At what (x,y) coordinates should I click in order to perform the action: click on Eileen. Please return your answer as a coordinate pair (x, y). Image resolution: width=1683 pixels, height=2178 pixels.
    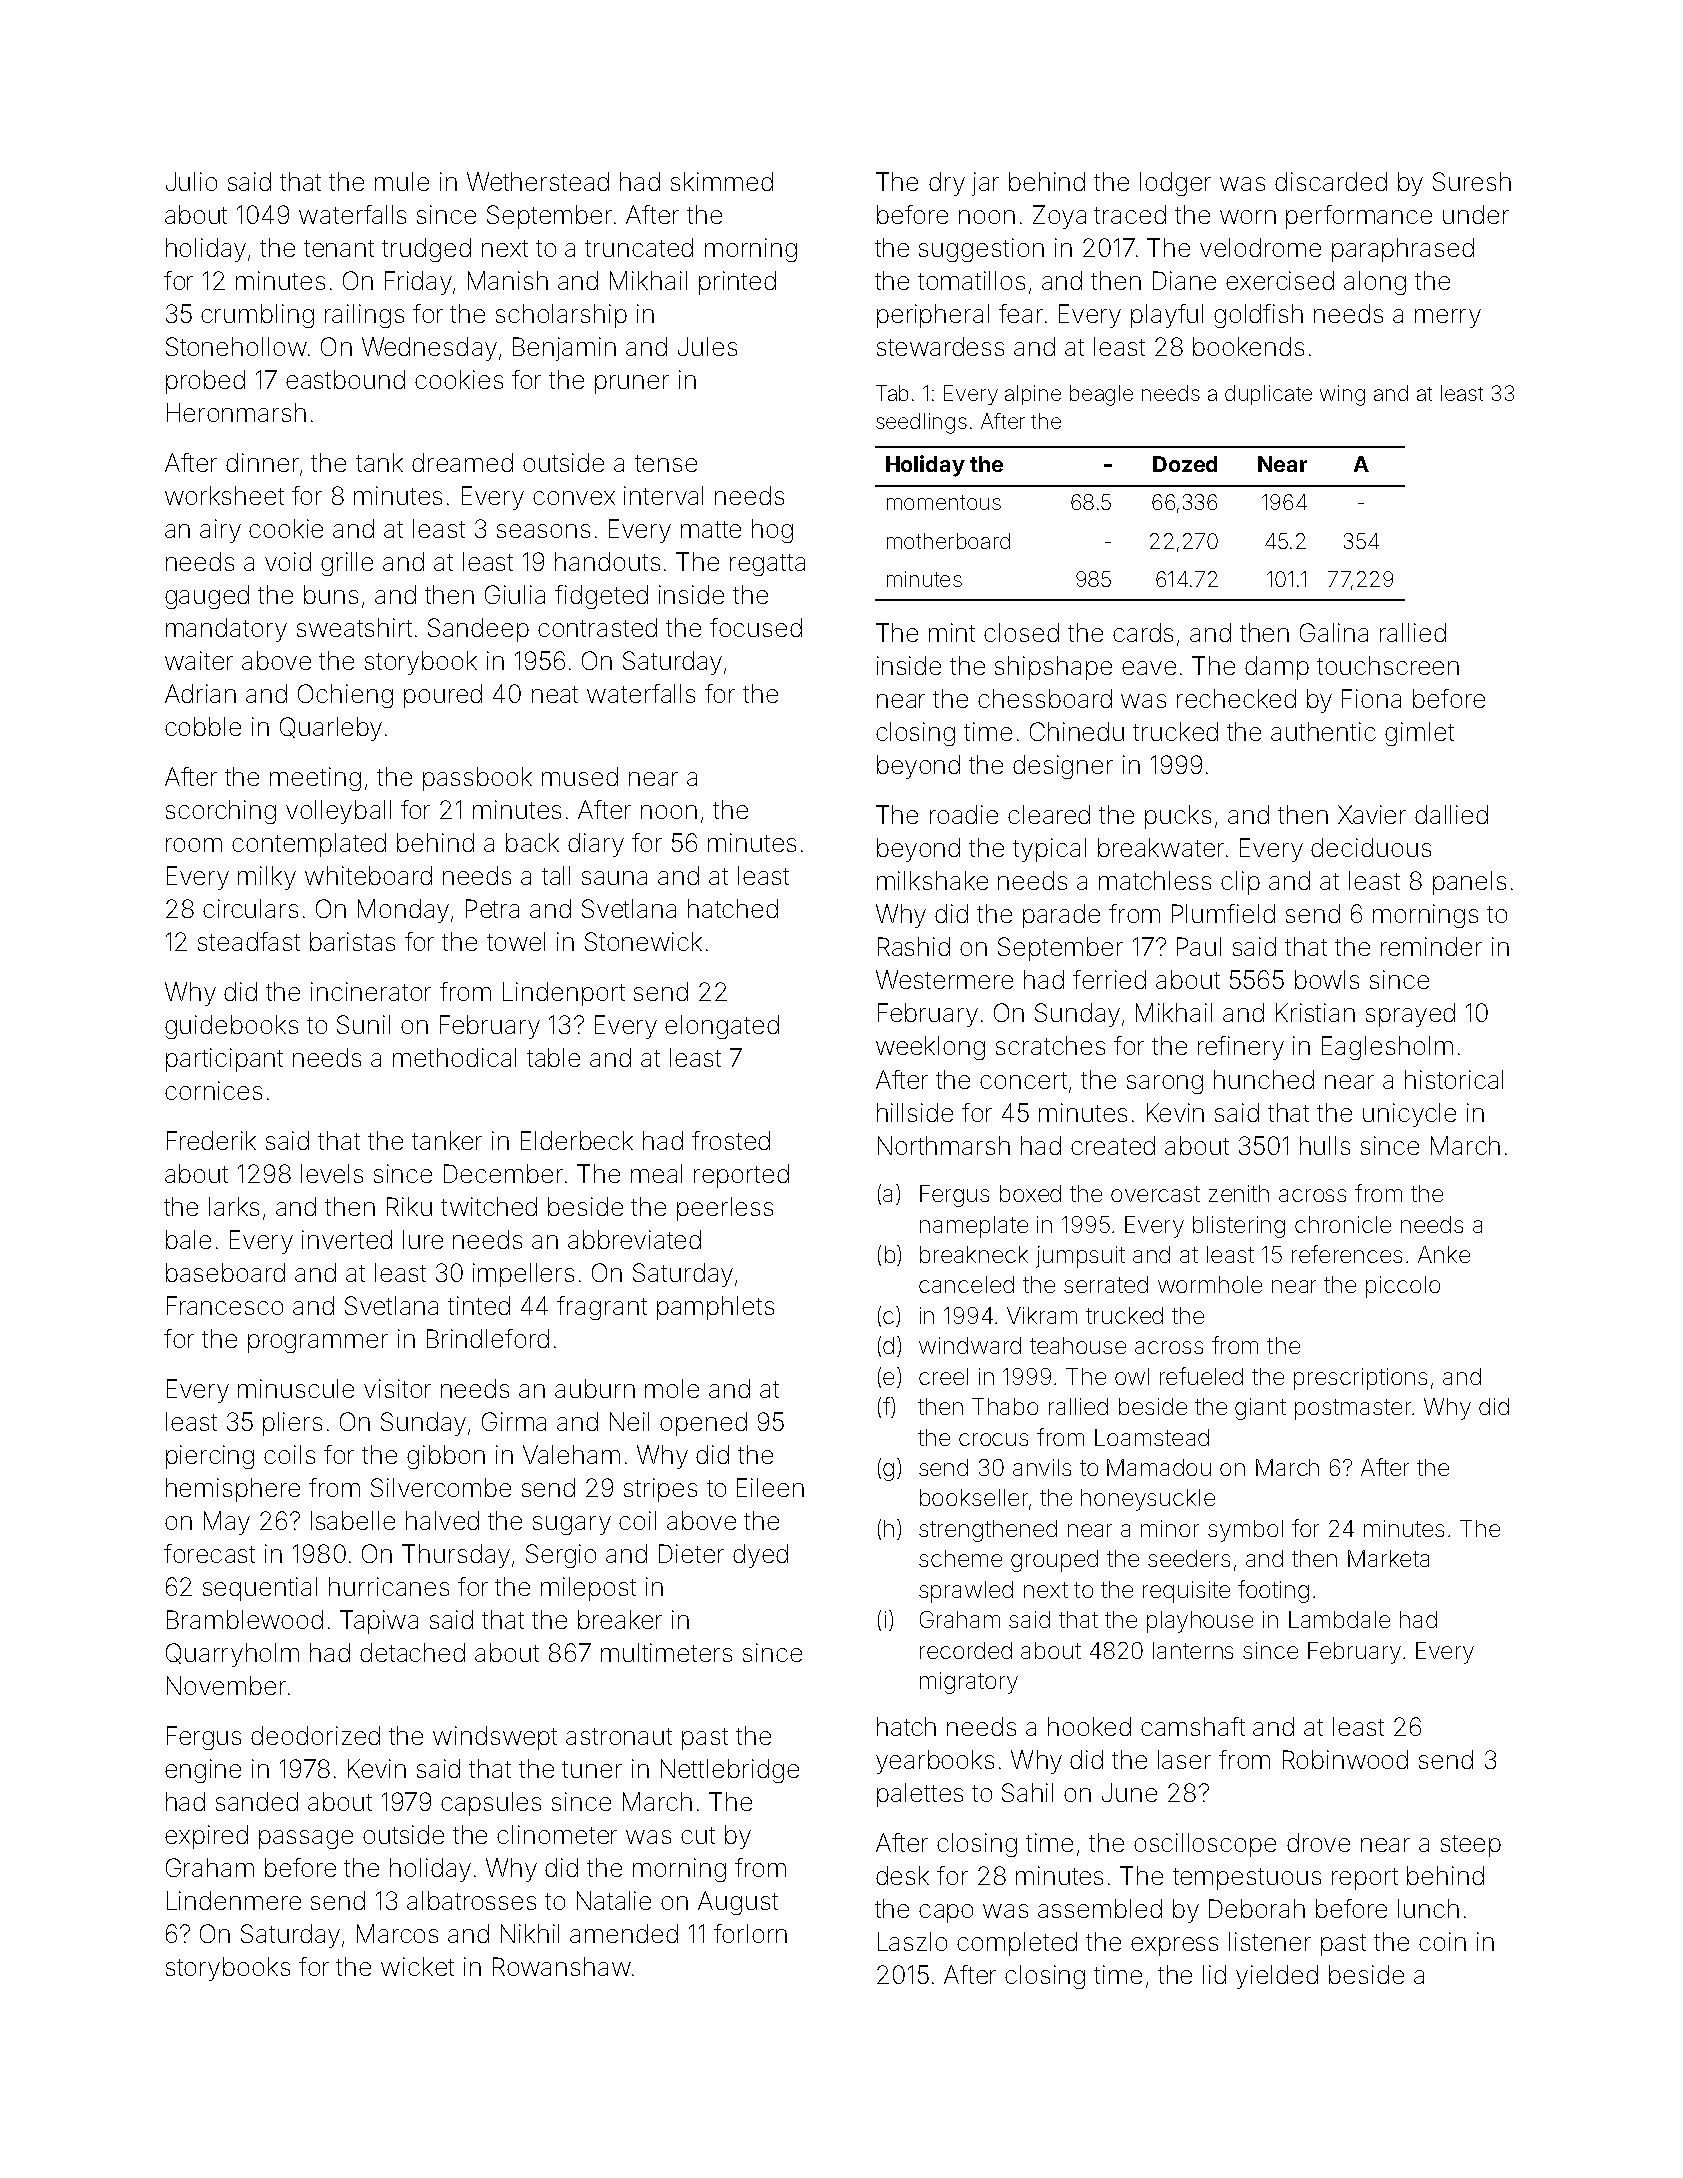
    Looking at the image, I should click on (770, 1487).
